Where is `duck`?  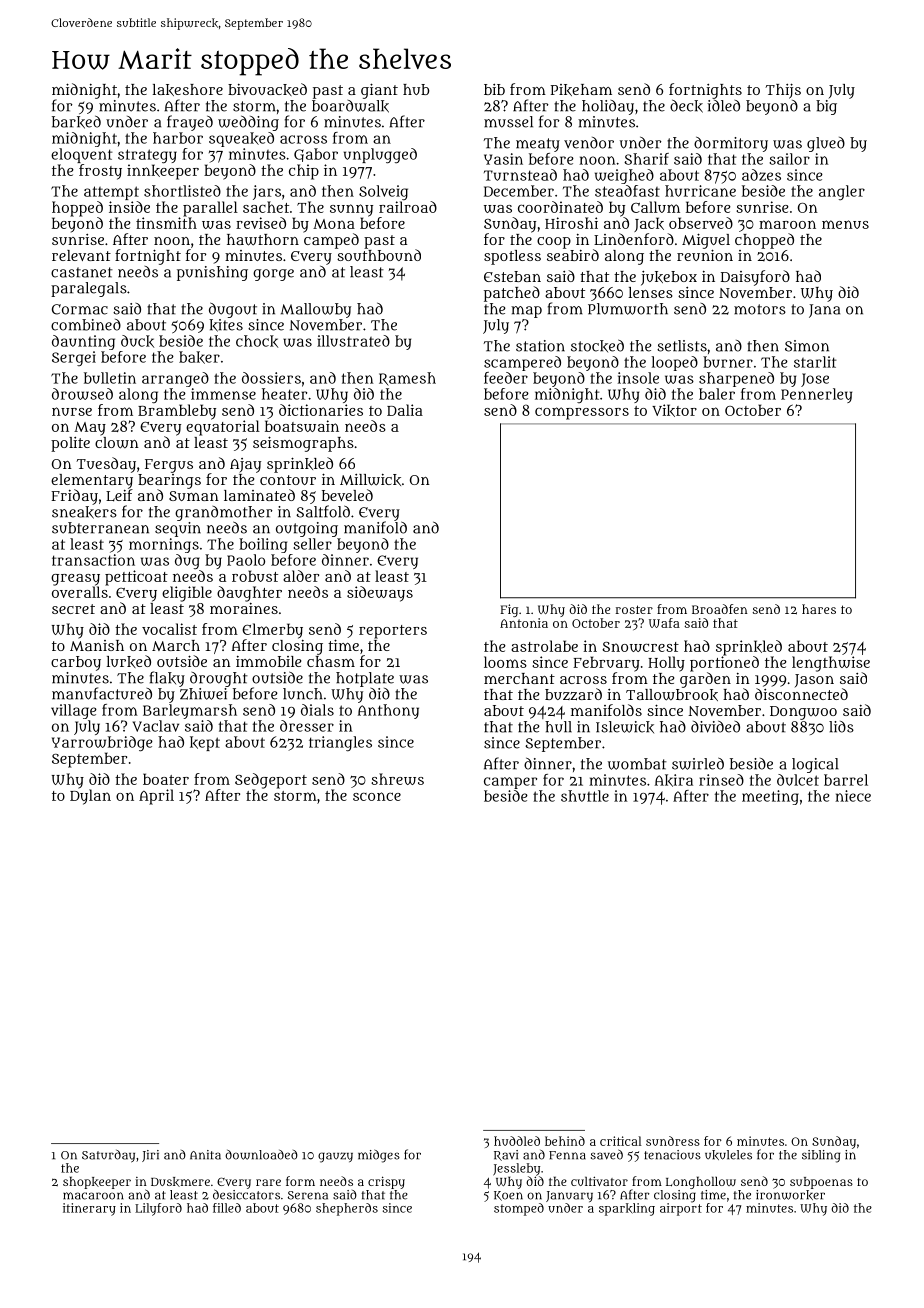 duck is located at coordinates (137, 341).
